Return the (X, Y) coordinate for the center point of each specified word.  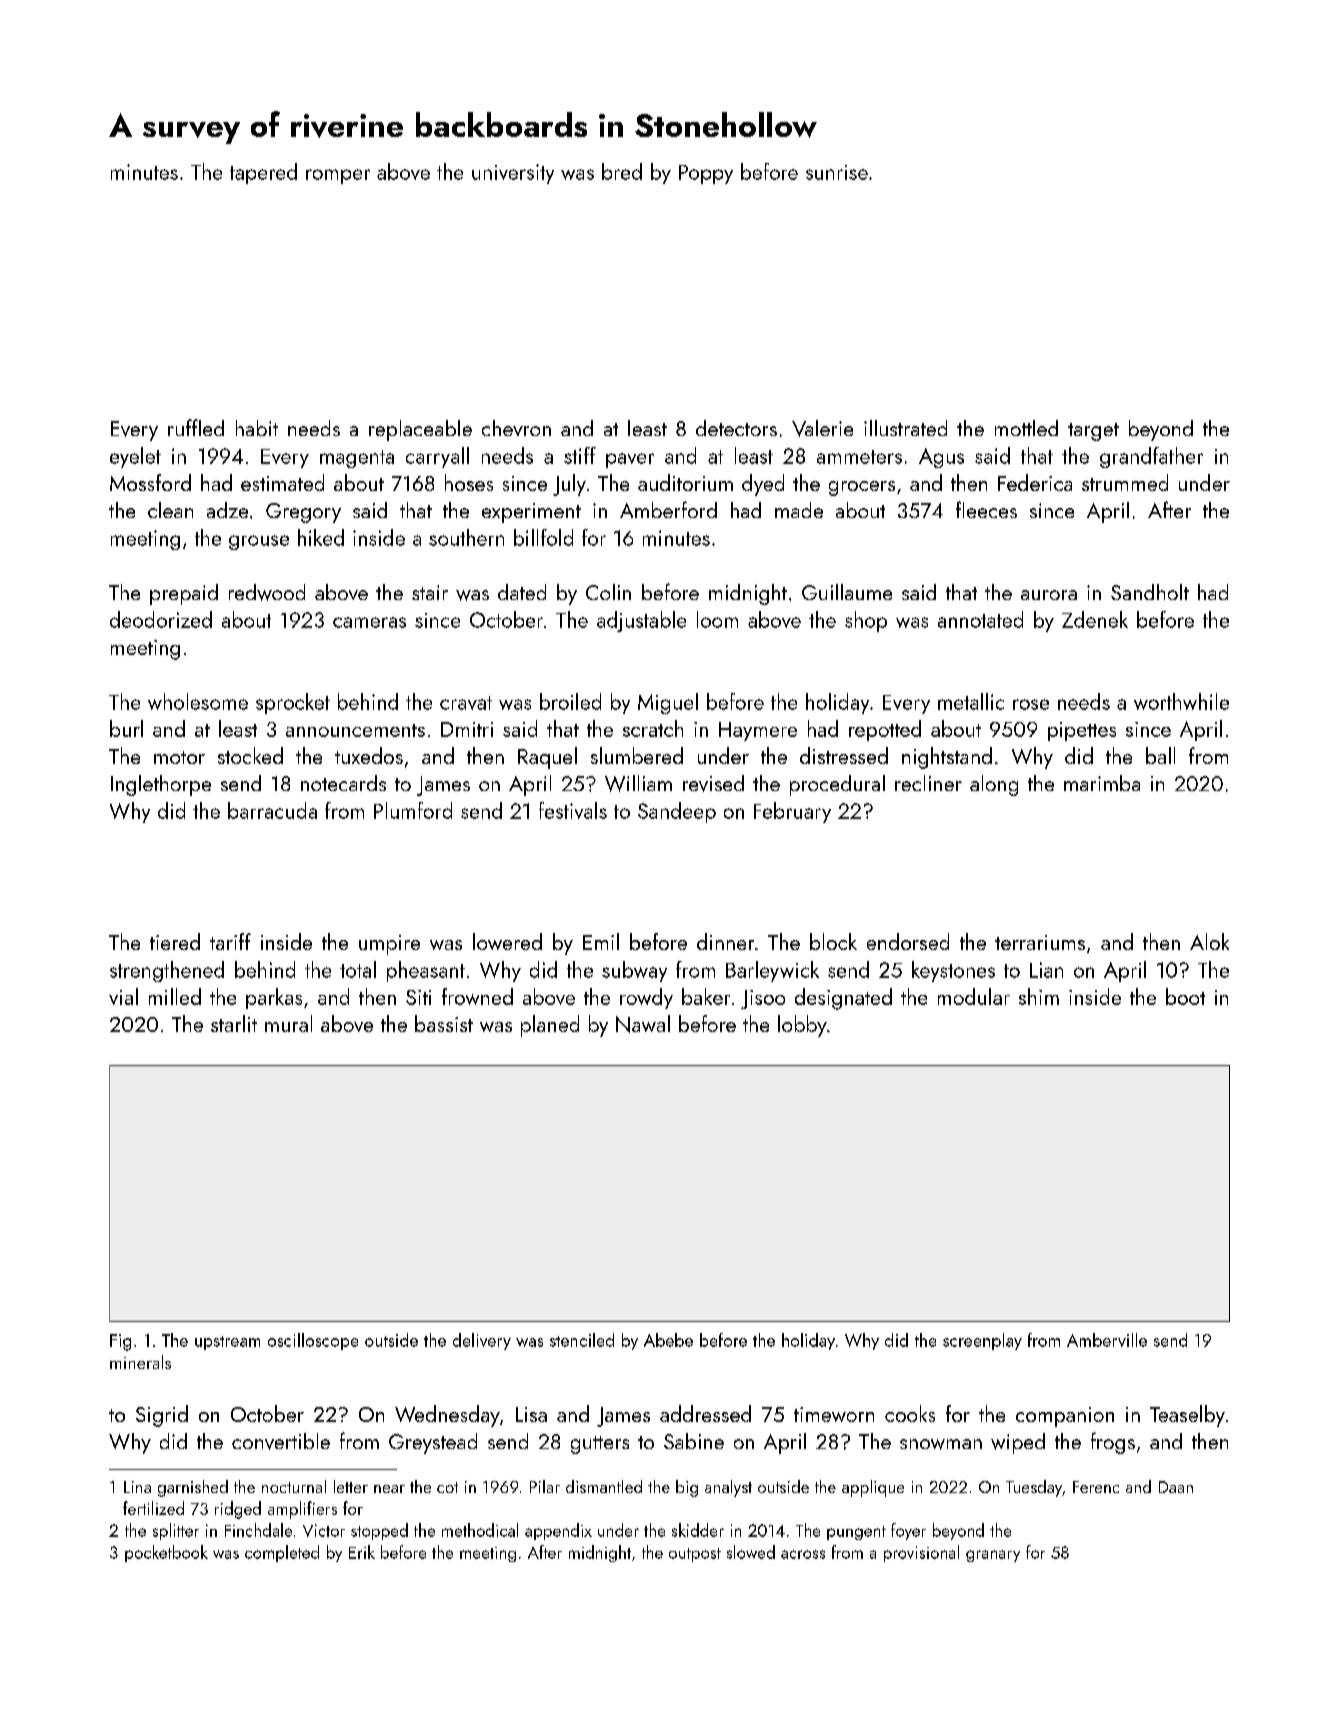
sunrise (837, 172)
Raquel (547, 758)
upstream (227, 1343)
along (994, 785)
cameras (369, 622)
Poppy (706, 174)
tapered (263, 173)
